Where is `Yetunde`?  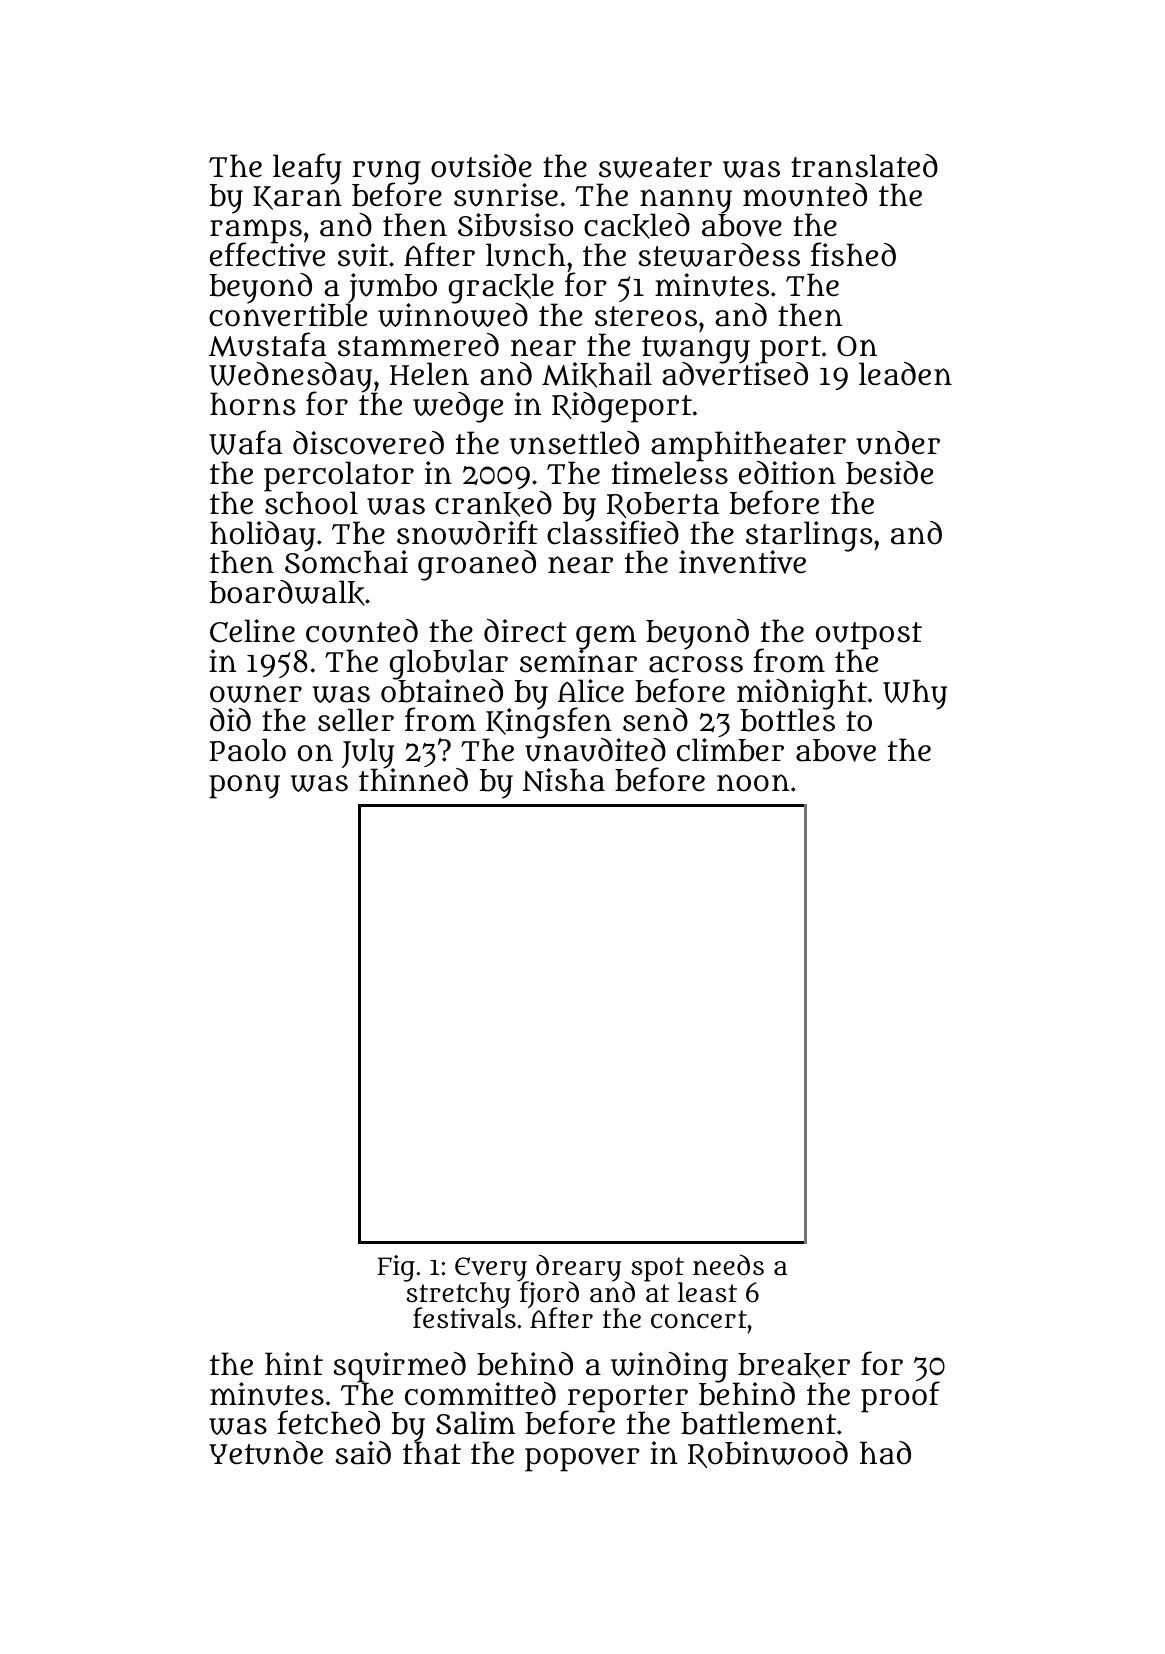
Yetunde is located at coordinates (266, 1453).
